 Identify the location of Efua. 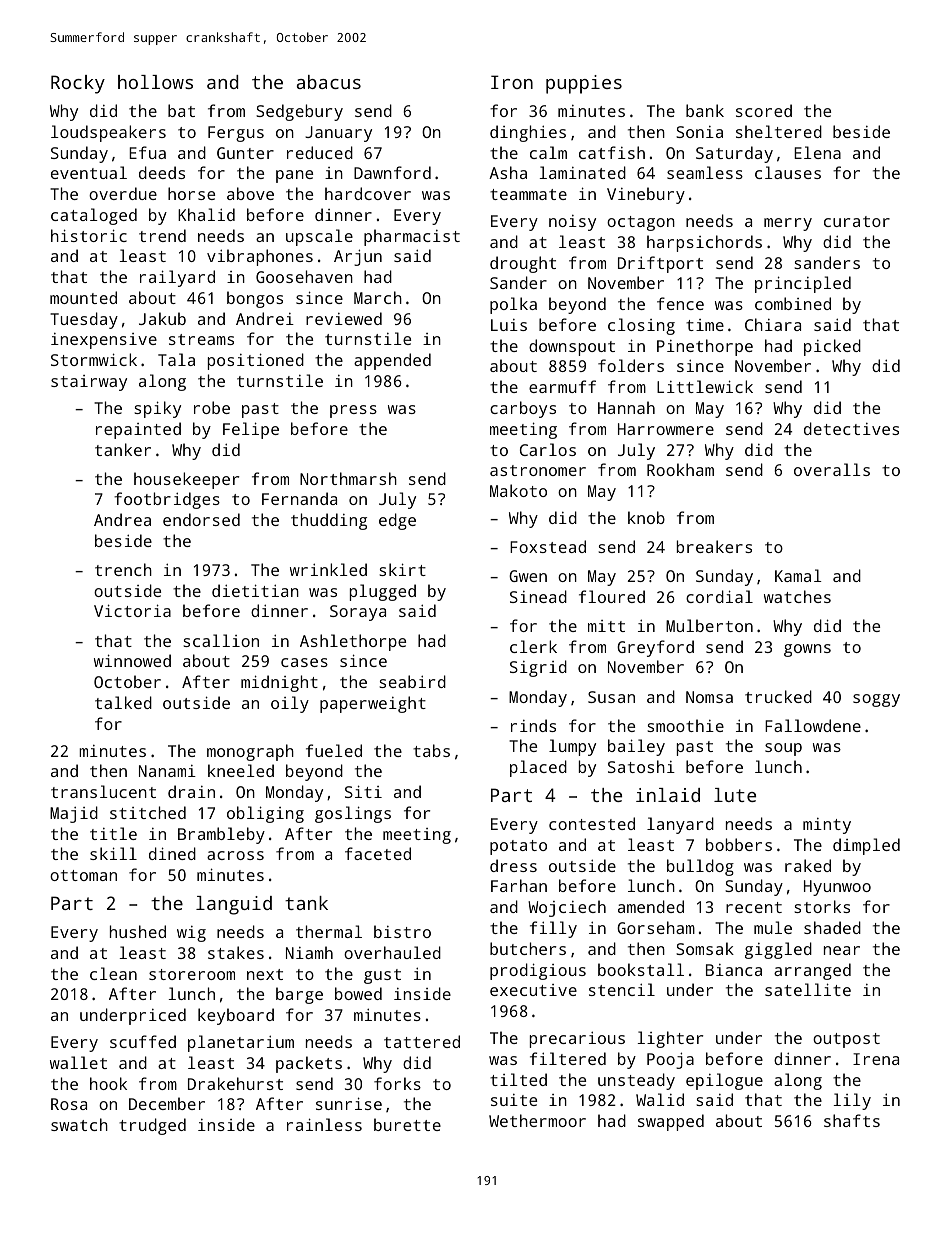
(147, 152).
